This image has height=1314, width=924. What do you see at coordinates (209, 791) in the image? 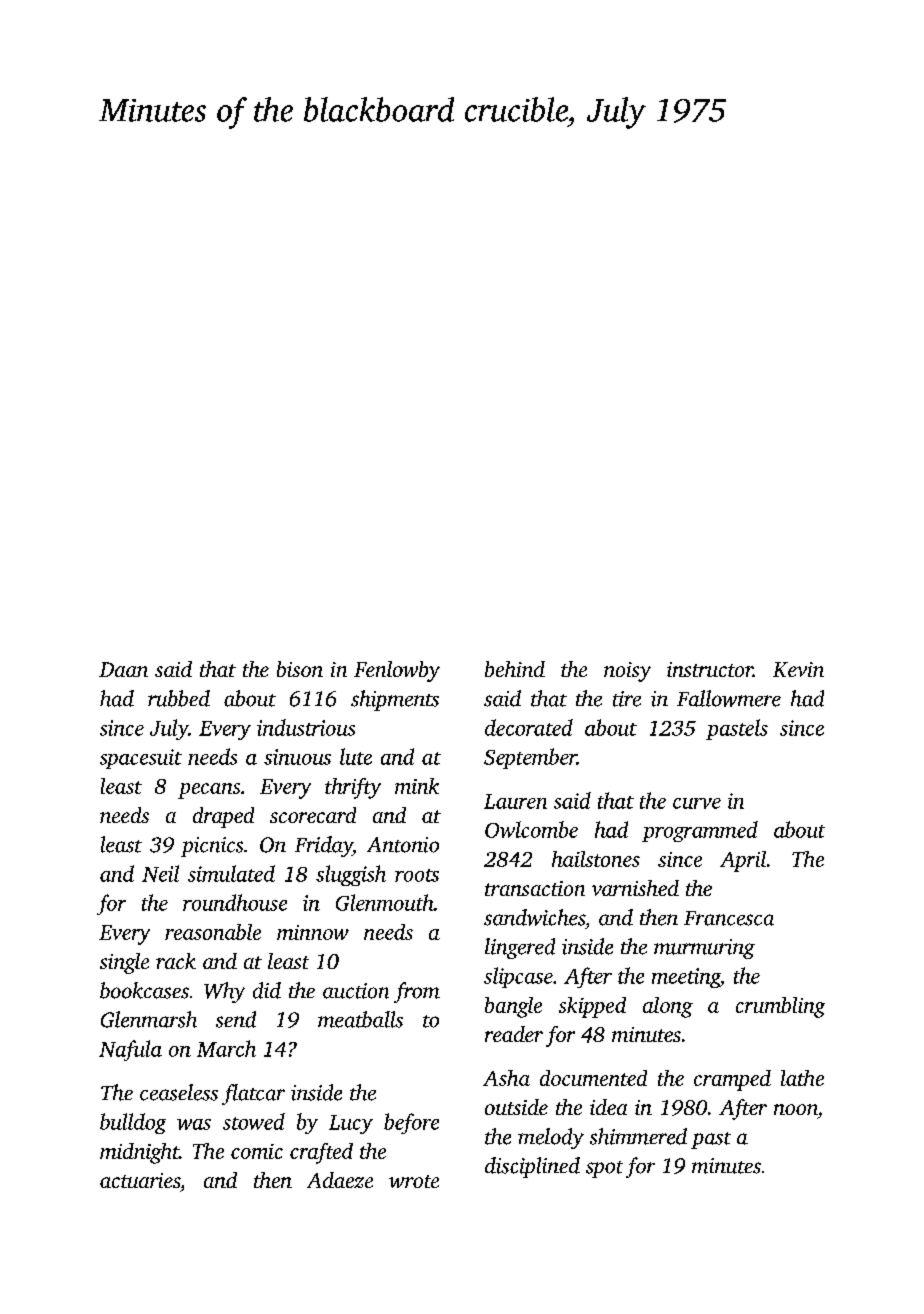
I see `pecans` at bounding box center [209, 791].
